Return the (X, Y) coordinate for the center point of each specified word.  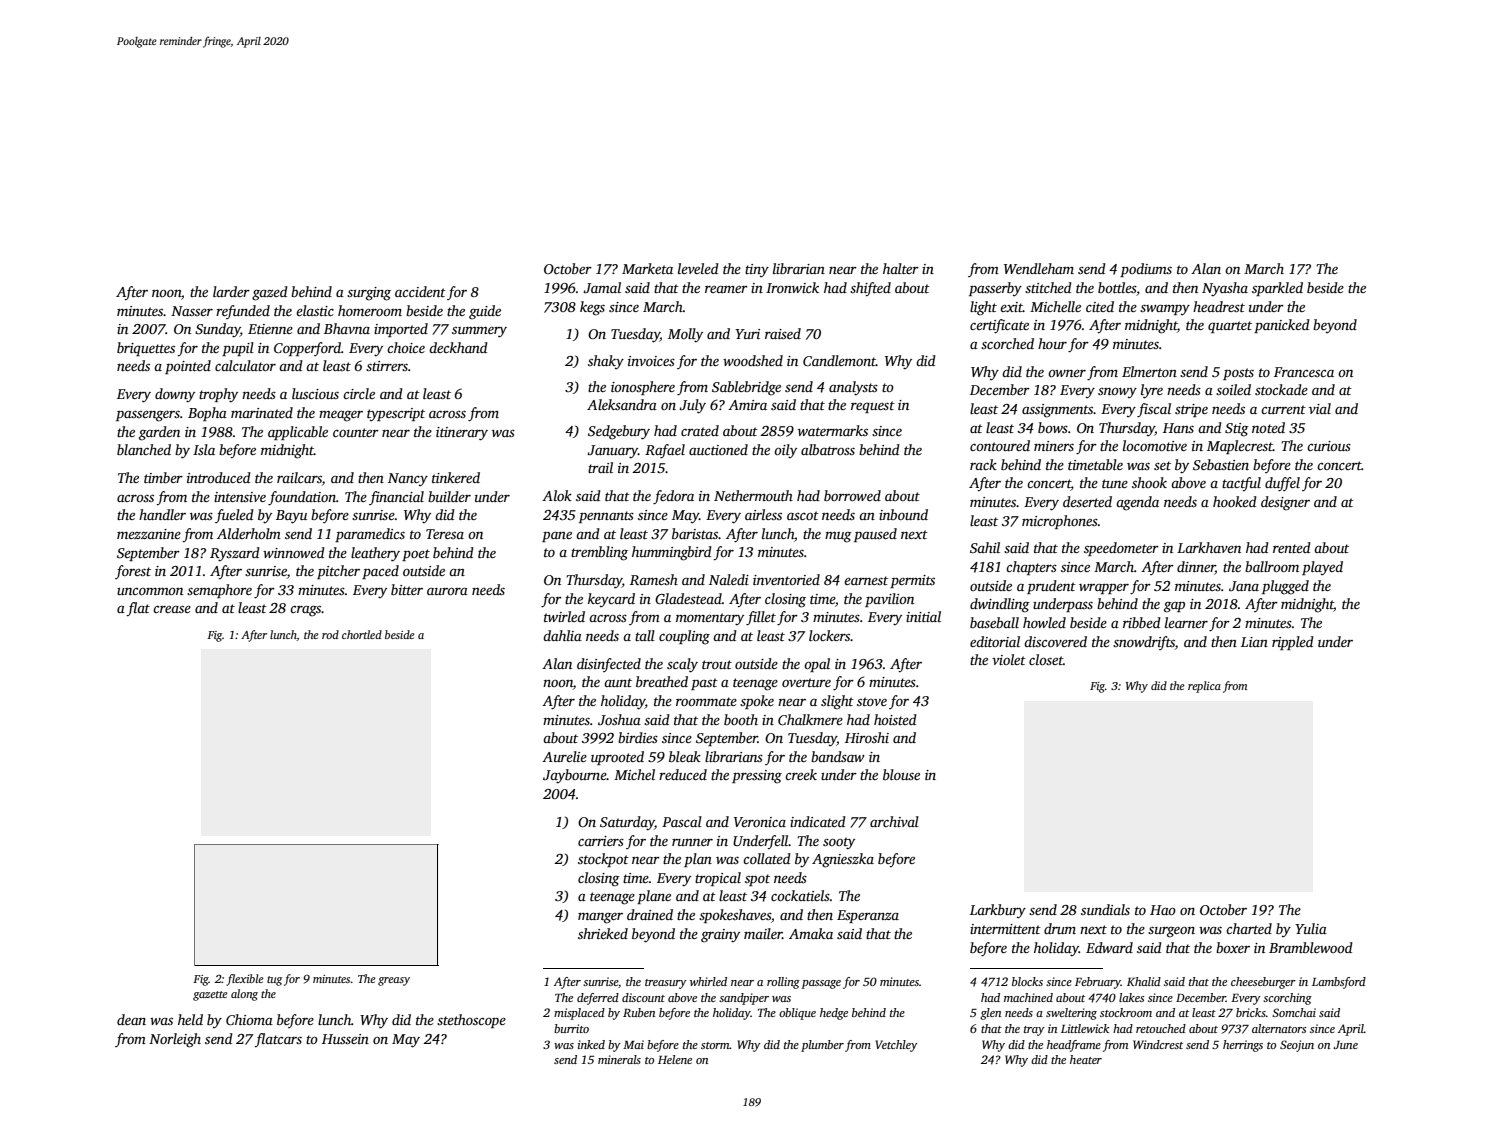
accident (420, 291)
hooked (1235, 501)
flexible (245, 980)
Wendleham (1039, 268)
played (1322, 568)
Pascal (682, 821)
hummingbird (672, 553)
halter (901, 268)
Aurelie (564, 756)
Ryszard (235, 554)
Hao (1163, 910)
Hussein (345, 1039)
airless (763, 514)
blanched (144, 449)
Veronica (760, 822)
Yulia (1311, 928)
